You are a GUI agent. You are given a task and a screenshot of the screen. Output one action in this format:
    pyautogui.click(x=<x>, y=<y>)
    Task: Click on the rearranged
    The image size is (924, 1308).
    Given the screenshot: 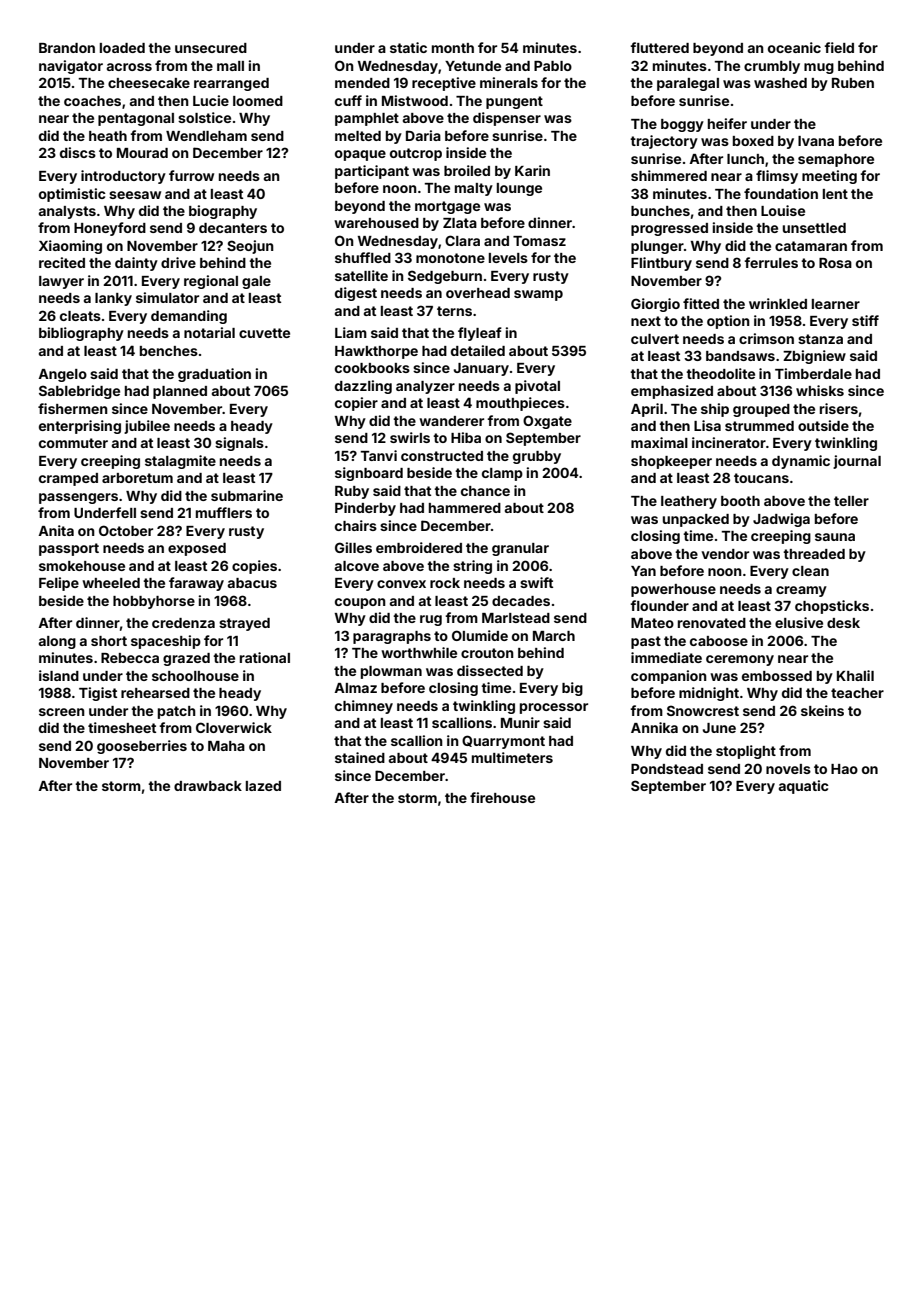 What is the action you would take?
    pyautogui.click(x=231, y=84)
